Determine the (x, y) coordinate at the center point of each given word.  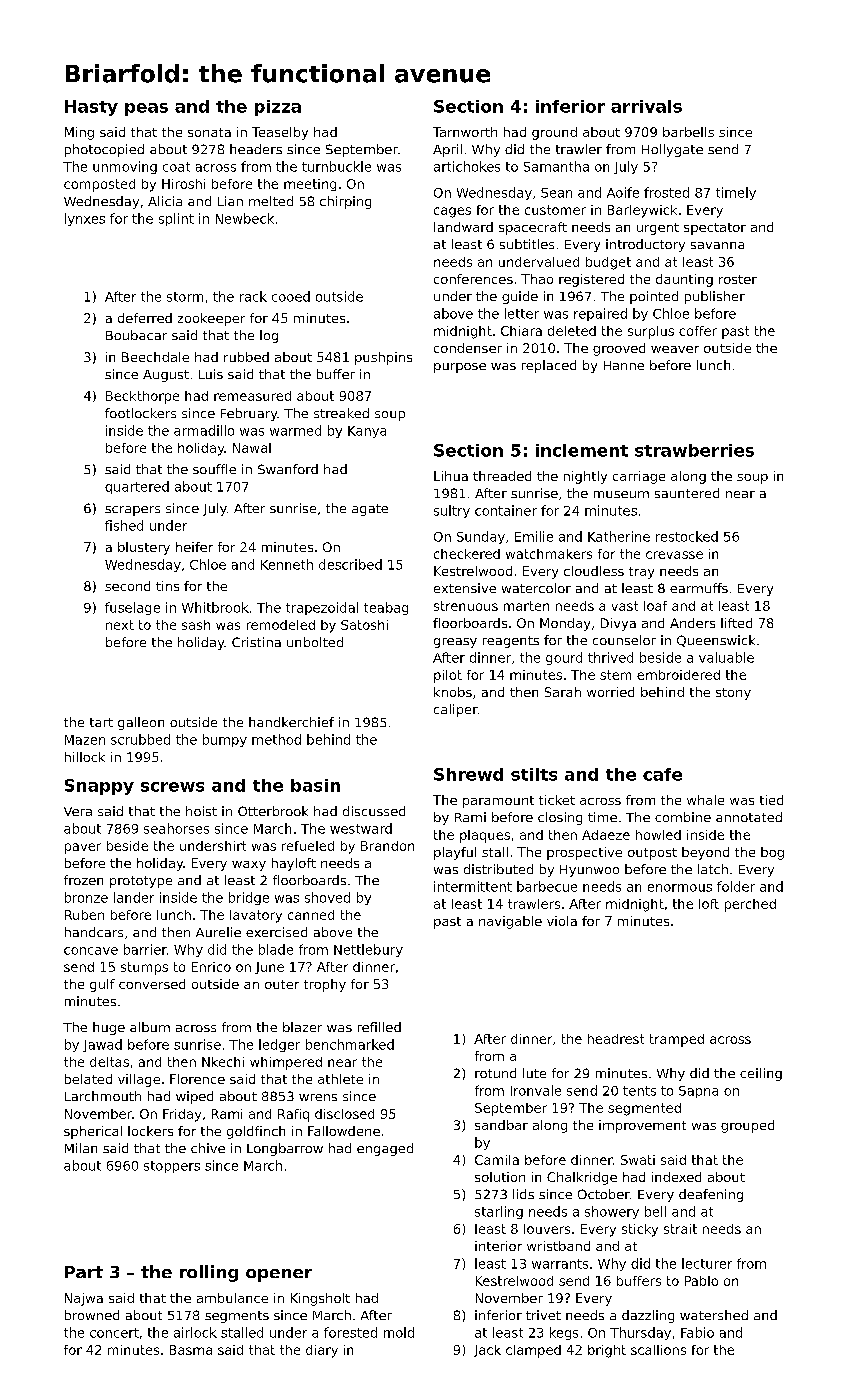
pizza (278, 108)
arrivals (646, 106)
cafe (662, 774)
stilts (534, 774)
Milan (81, 1148)
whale (705, 800)
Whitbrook (215, 607)
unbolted (315, 642)
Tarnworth (465, 132)
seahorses (176, 828)
